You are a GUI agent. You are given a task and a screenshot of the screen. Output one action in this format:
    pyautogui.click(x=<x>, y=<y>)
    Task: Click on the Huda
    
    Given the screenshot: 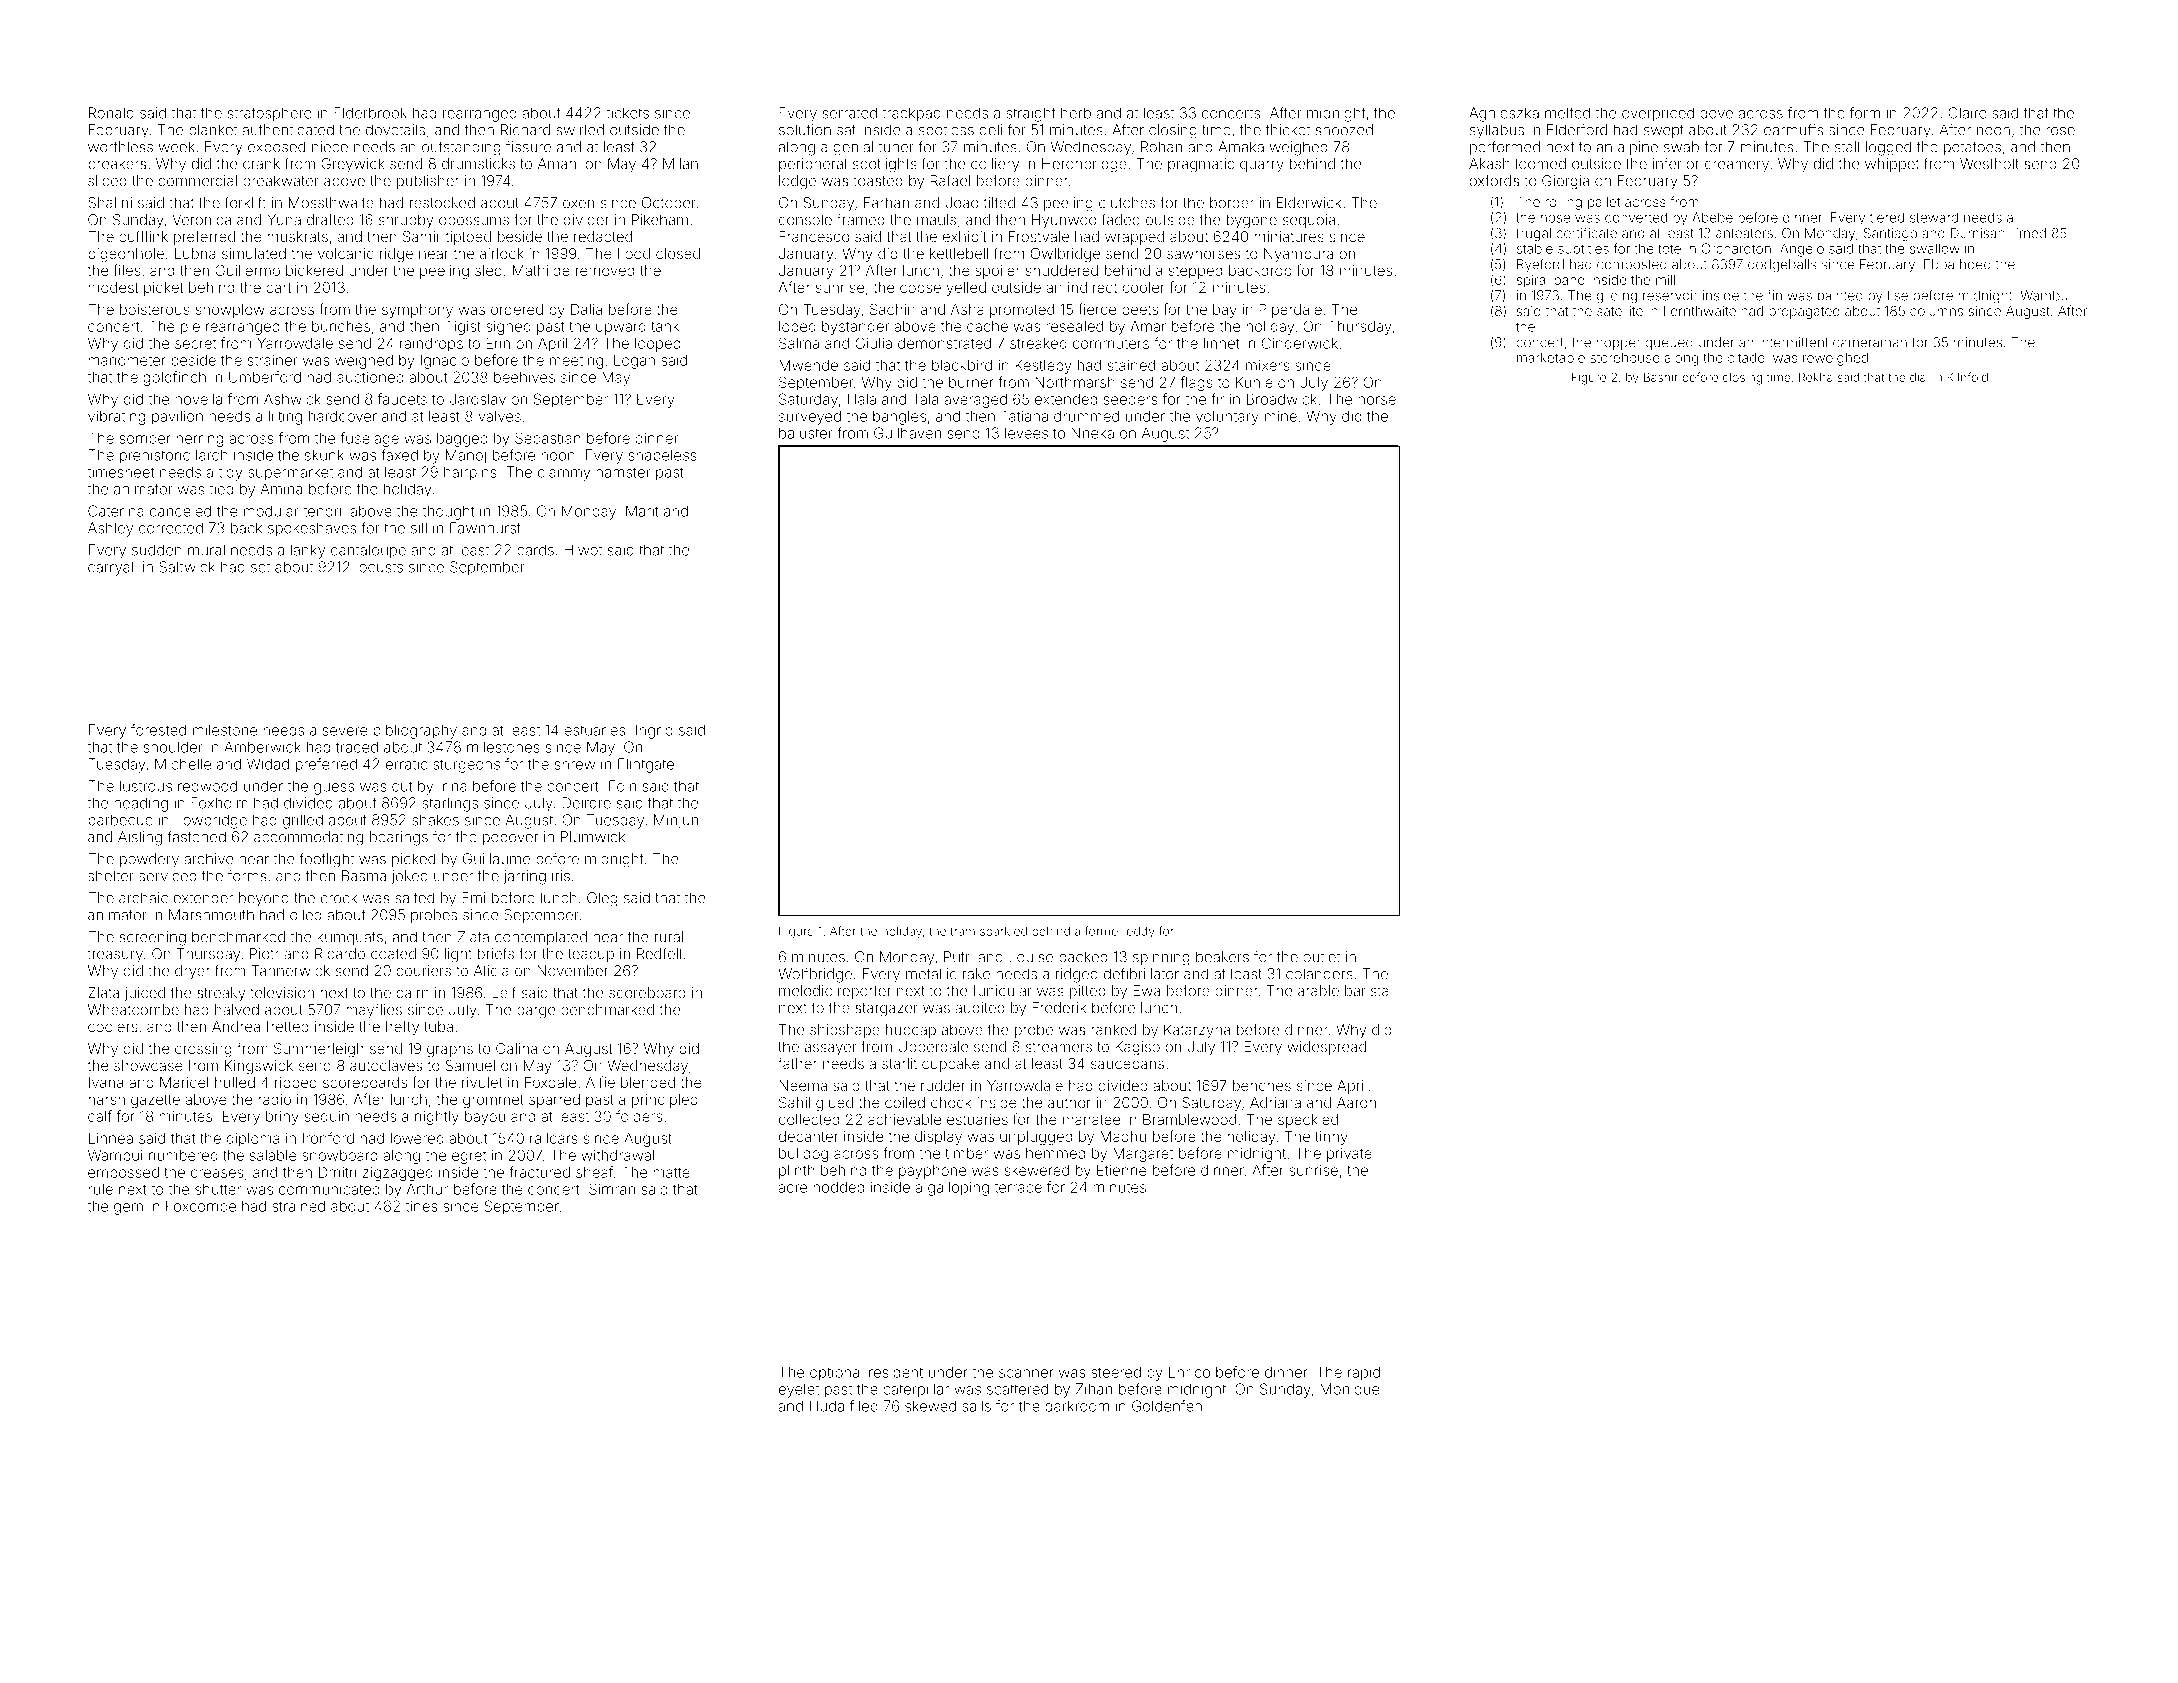 What is the action you would take?
    pyautogui.click(x=827, y=1406)
